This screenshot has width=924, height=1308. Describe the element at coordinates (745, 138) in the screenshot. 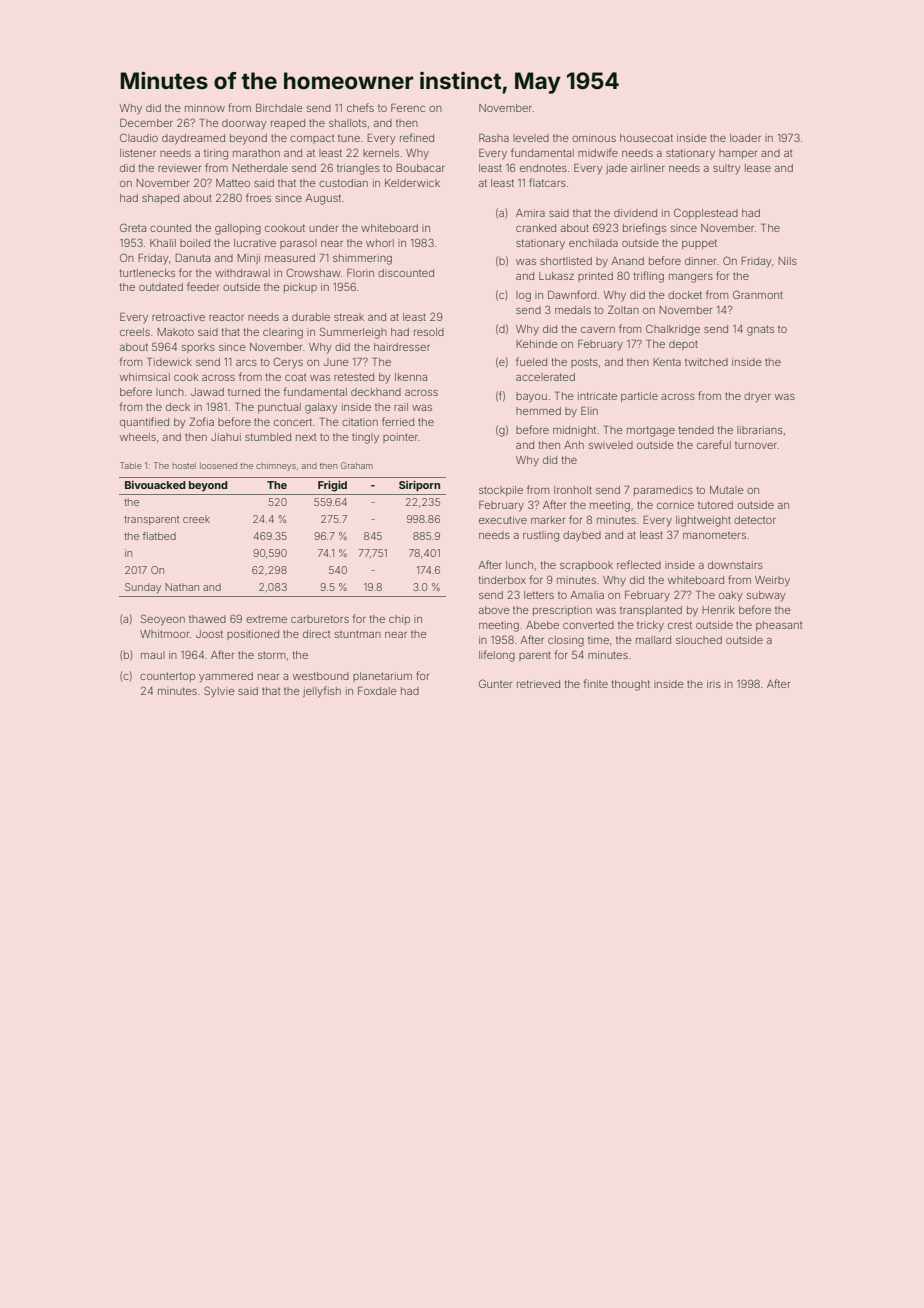

I see `loader` at that location.
